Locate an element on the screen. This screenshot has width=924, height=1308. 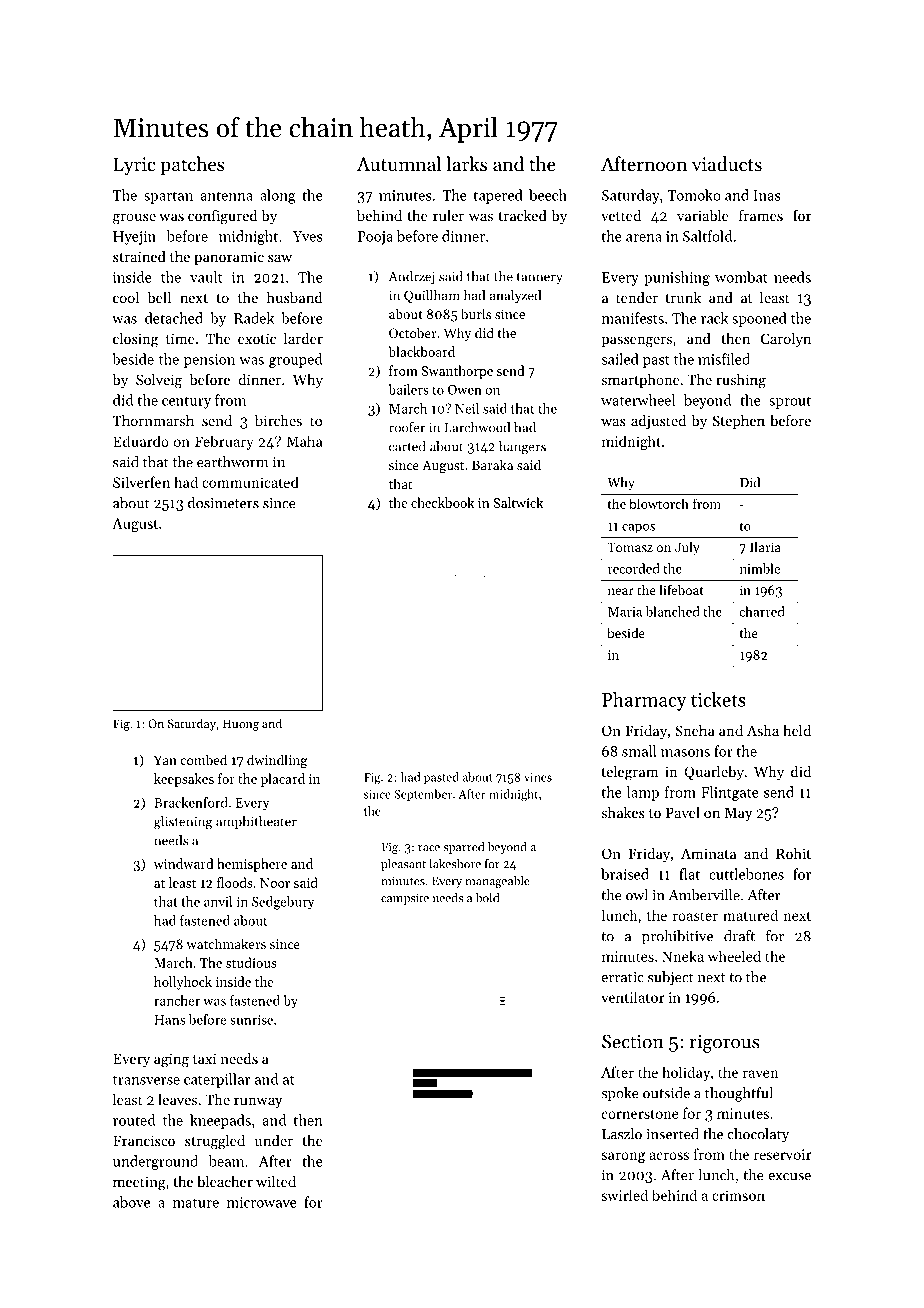
Inas is located at coordinates (766, 195).
